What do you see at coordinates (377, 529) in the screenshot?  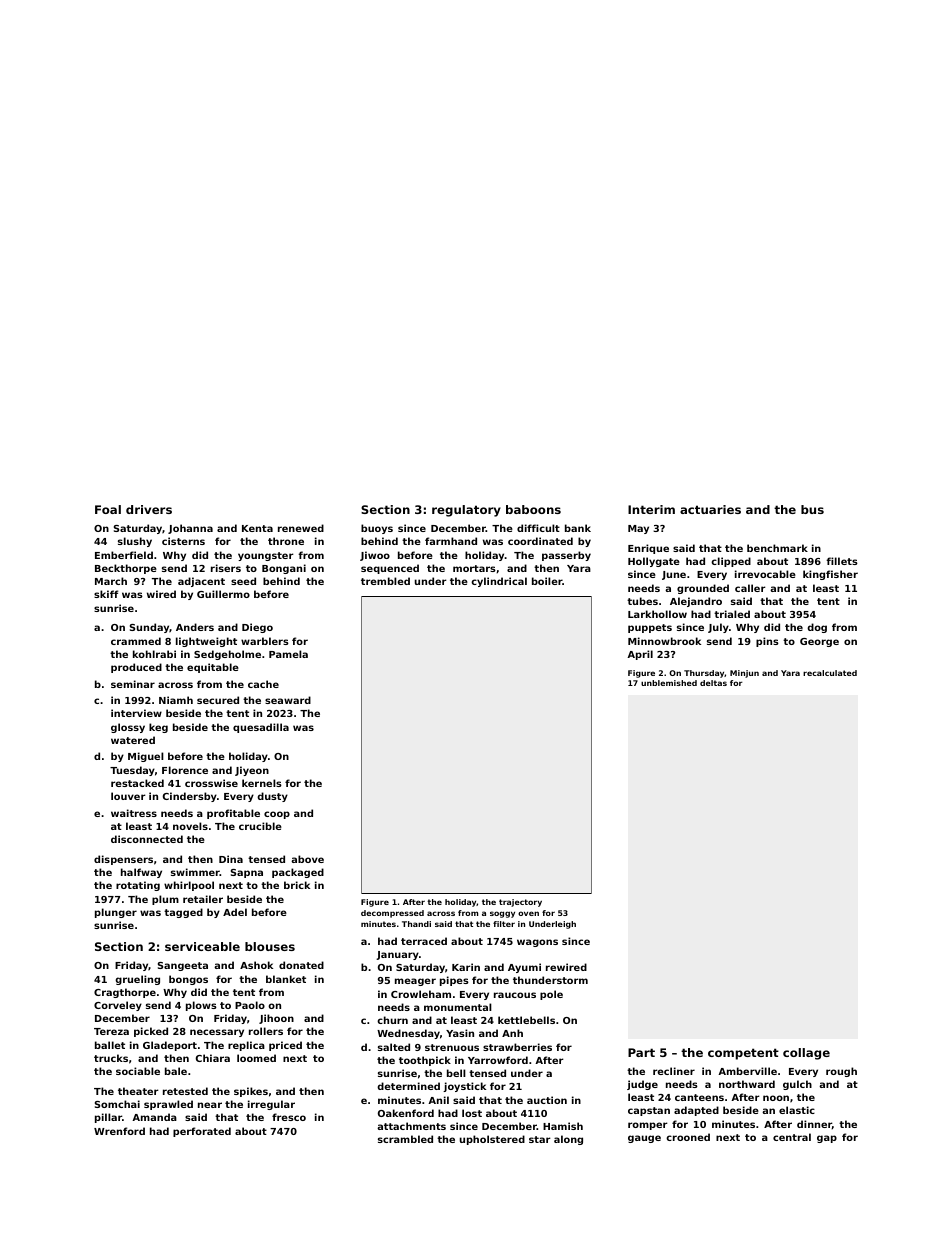 I see `buoys` at bounding box center [377, 529].
